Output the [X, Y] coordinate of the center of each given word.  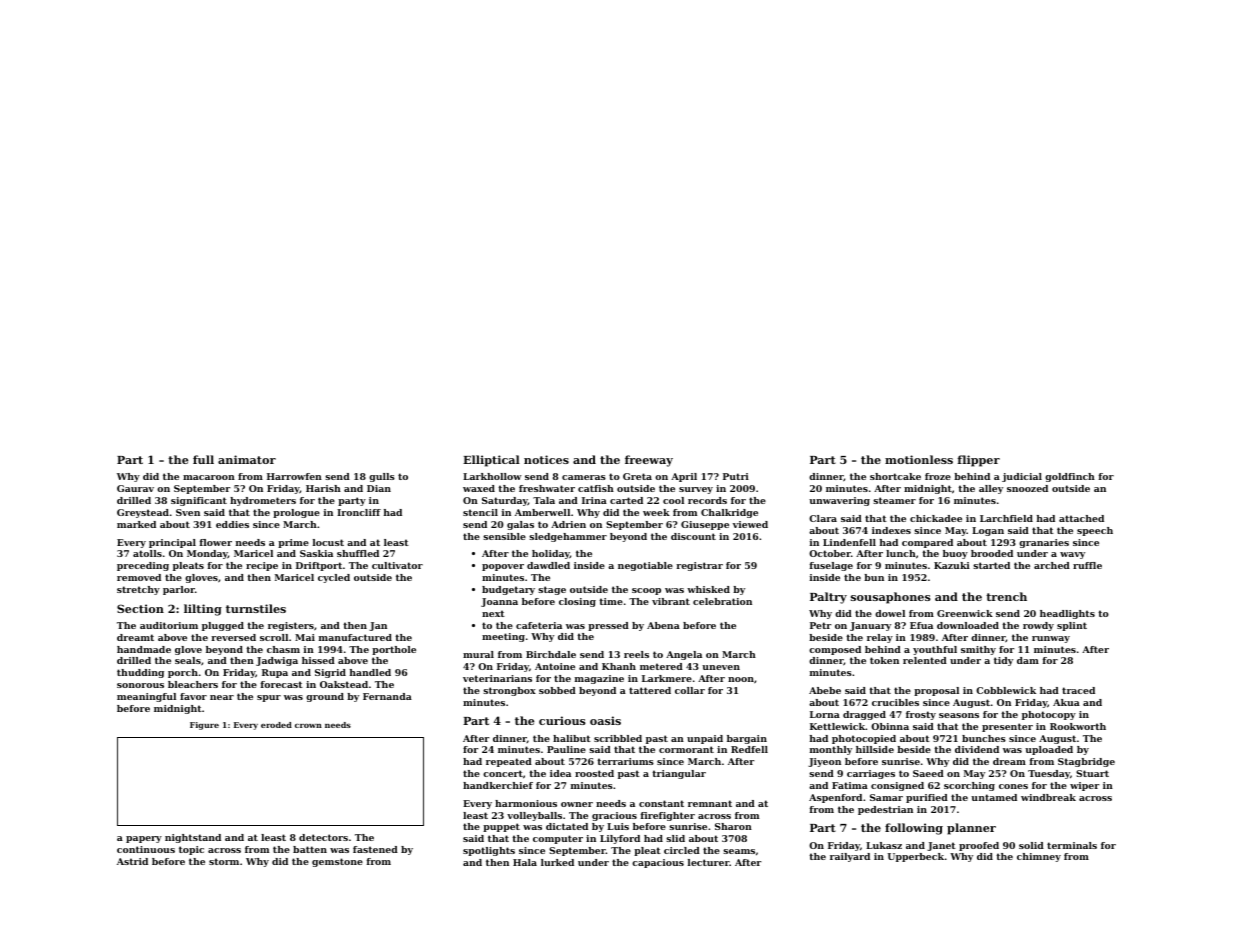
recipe [262, 566]
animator [247, 459]
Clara [823, 518]
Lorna [825, 714]
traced [1078, 690]
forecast [282, 684]
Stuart [1092, 773]
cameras [584, 477]
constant [661, 803]
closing [577, 602]
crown [308, 726]
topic [191, 850]
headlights [1067, 614]
